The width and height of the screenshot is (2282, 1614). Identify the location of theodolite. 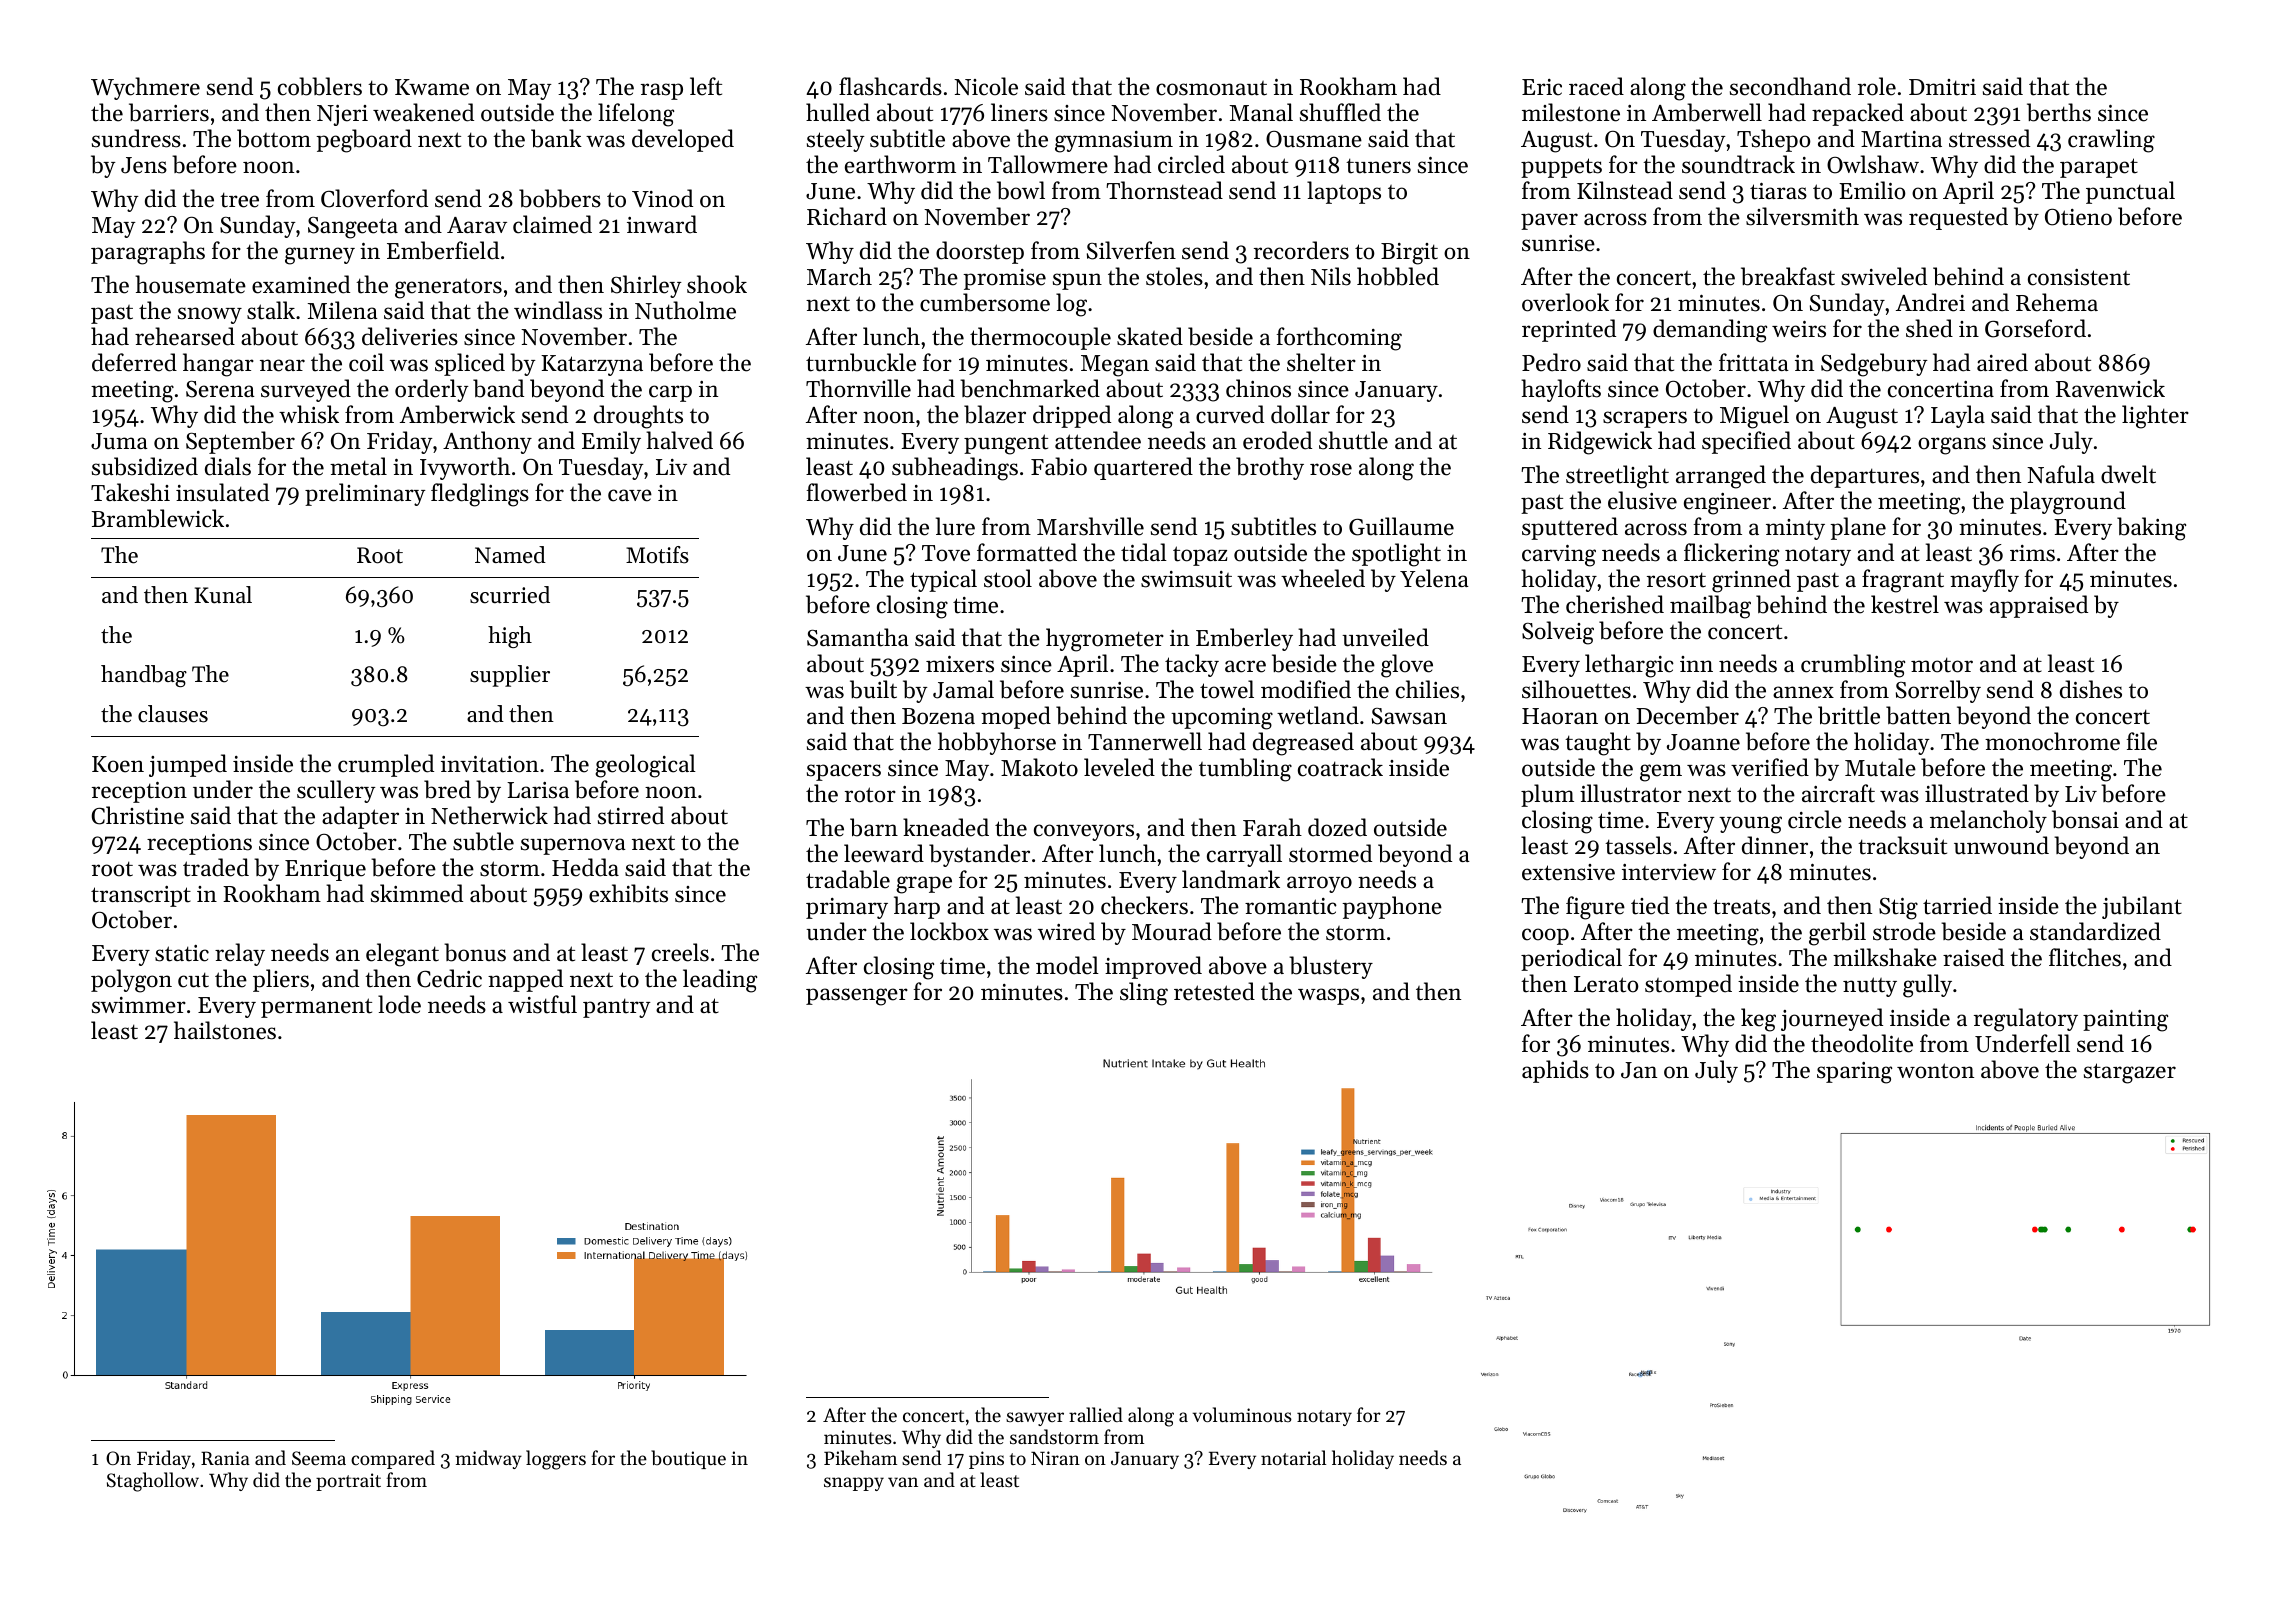
(1862, 1043).
